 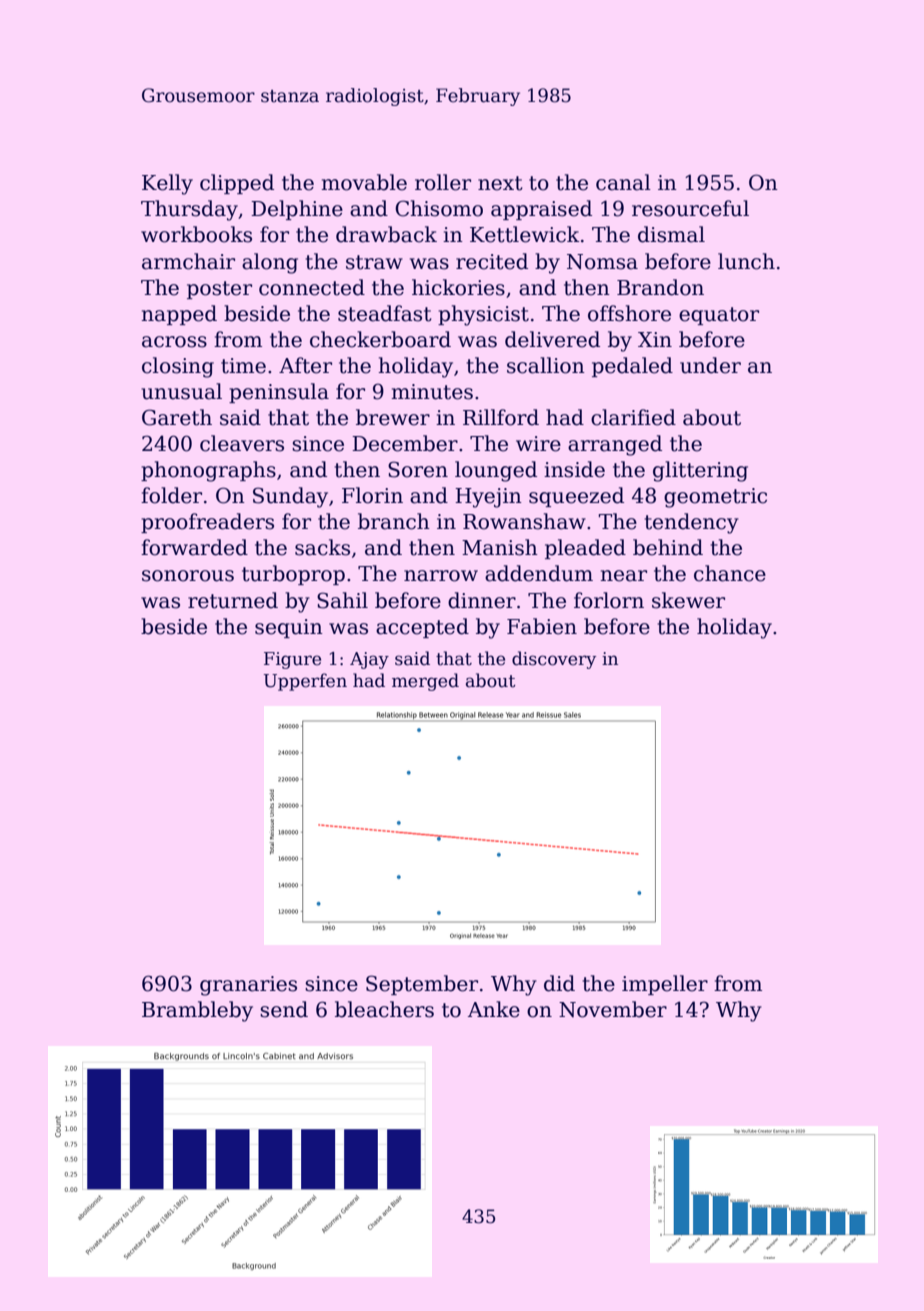 What do you see at coordinates (690, 208) in the screenshot?
I see `resourceful` at bounding box center [690, 208].
